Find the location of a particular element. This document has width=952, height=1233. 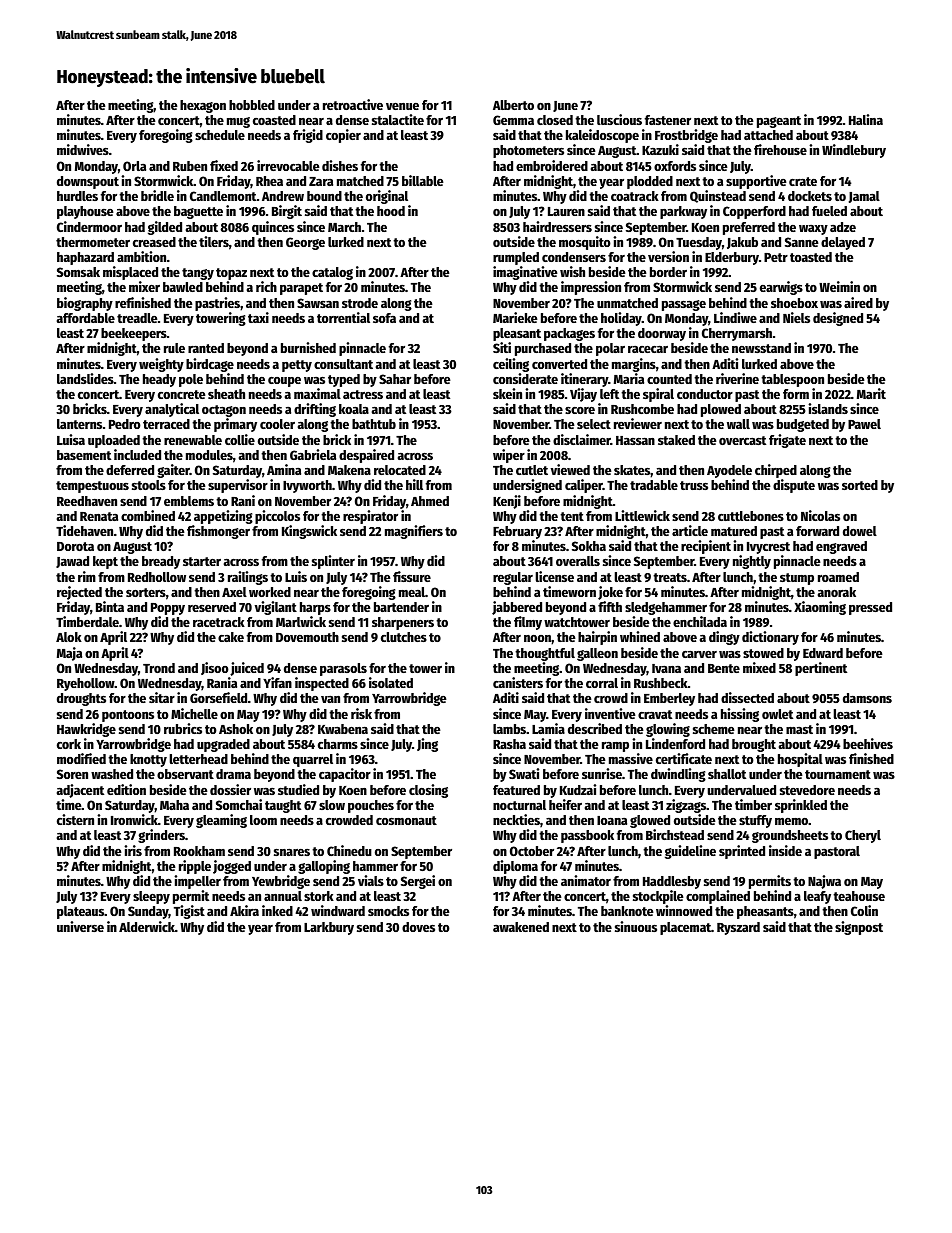

hobbled is located at coordinates (252, 105).
